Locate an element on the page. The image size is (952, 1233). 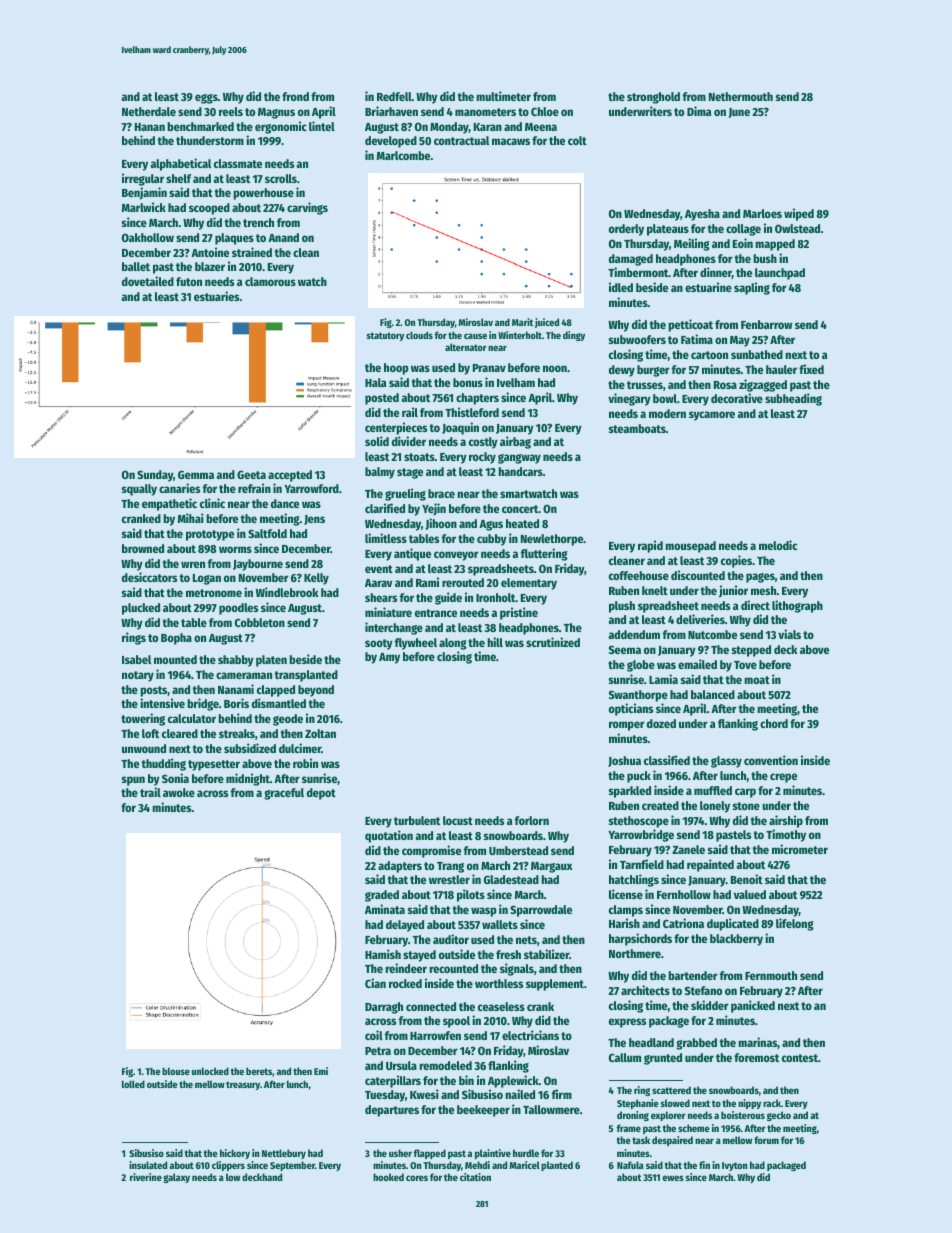
Anand is located at coordinates (283, 237).
